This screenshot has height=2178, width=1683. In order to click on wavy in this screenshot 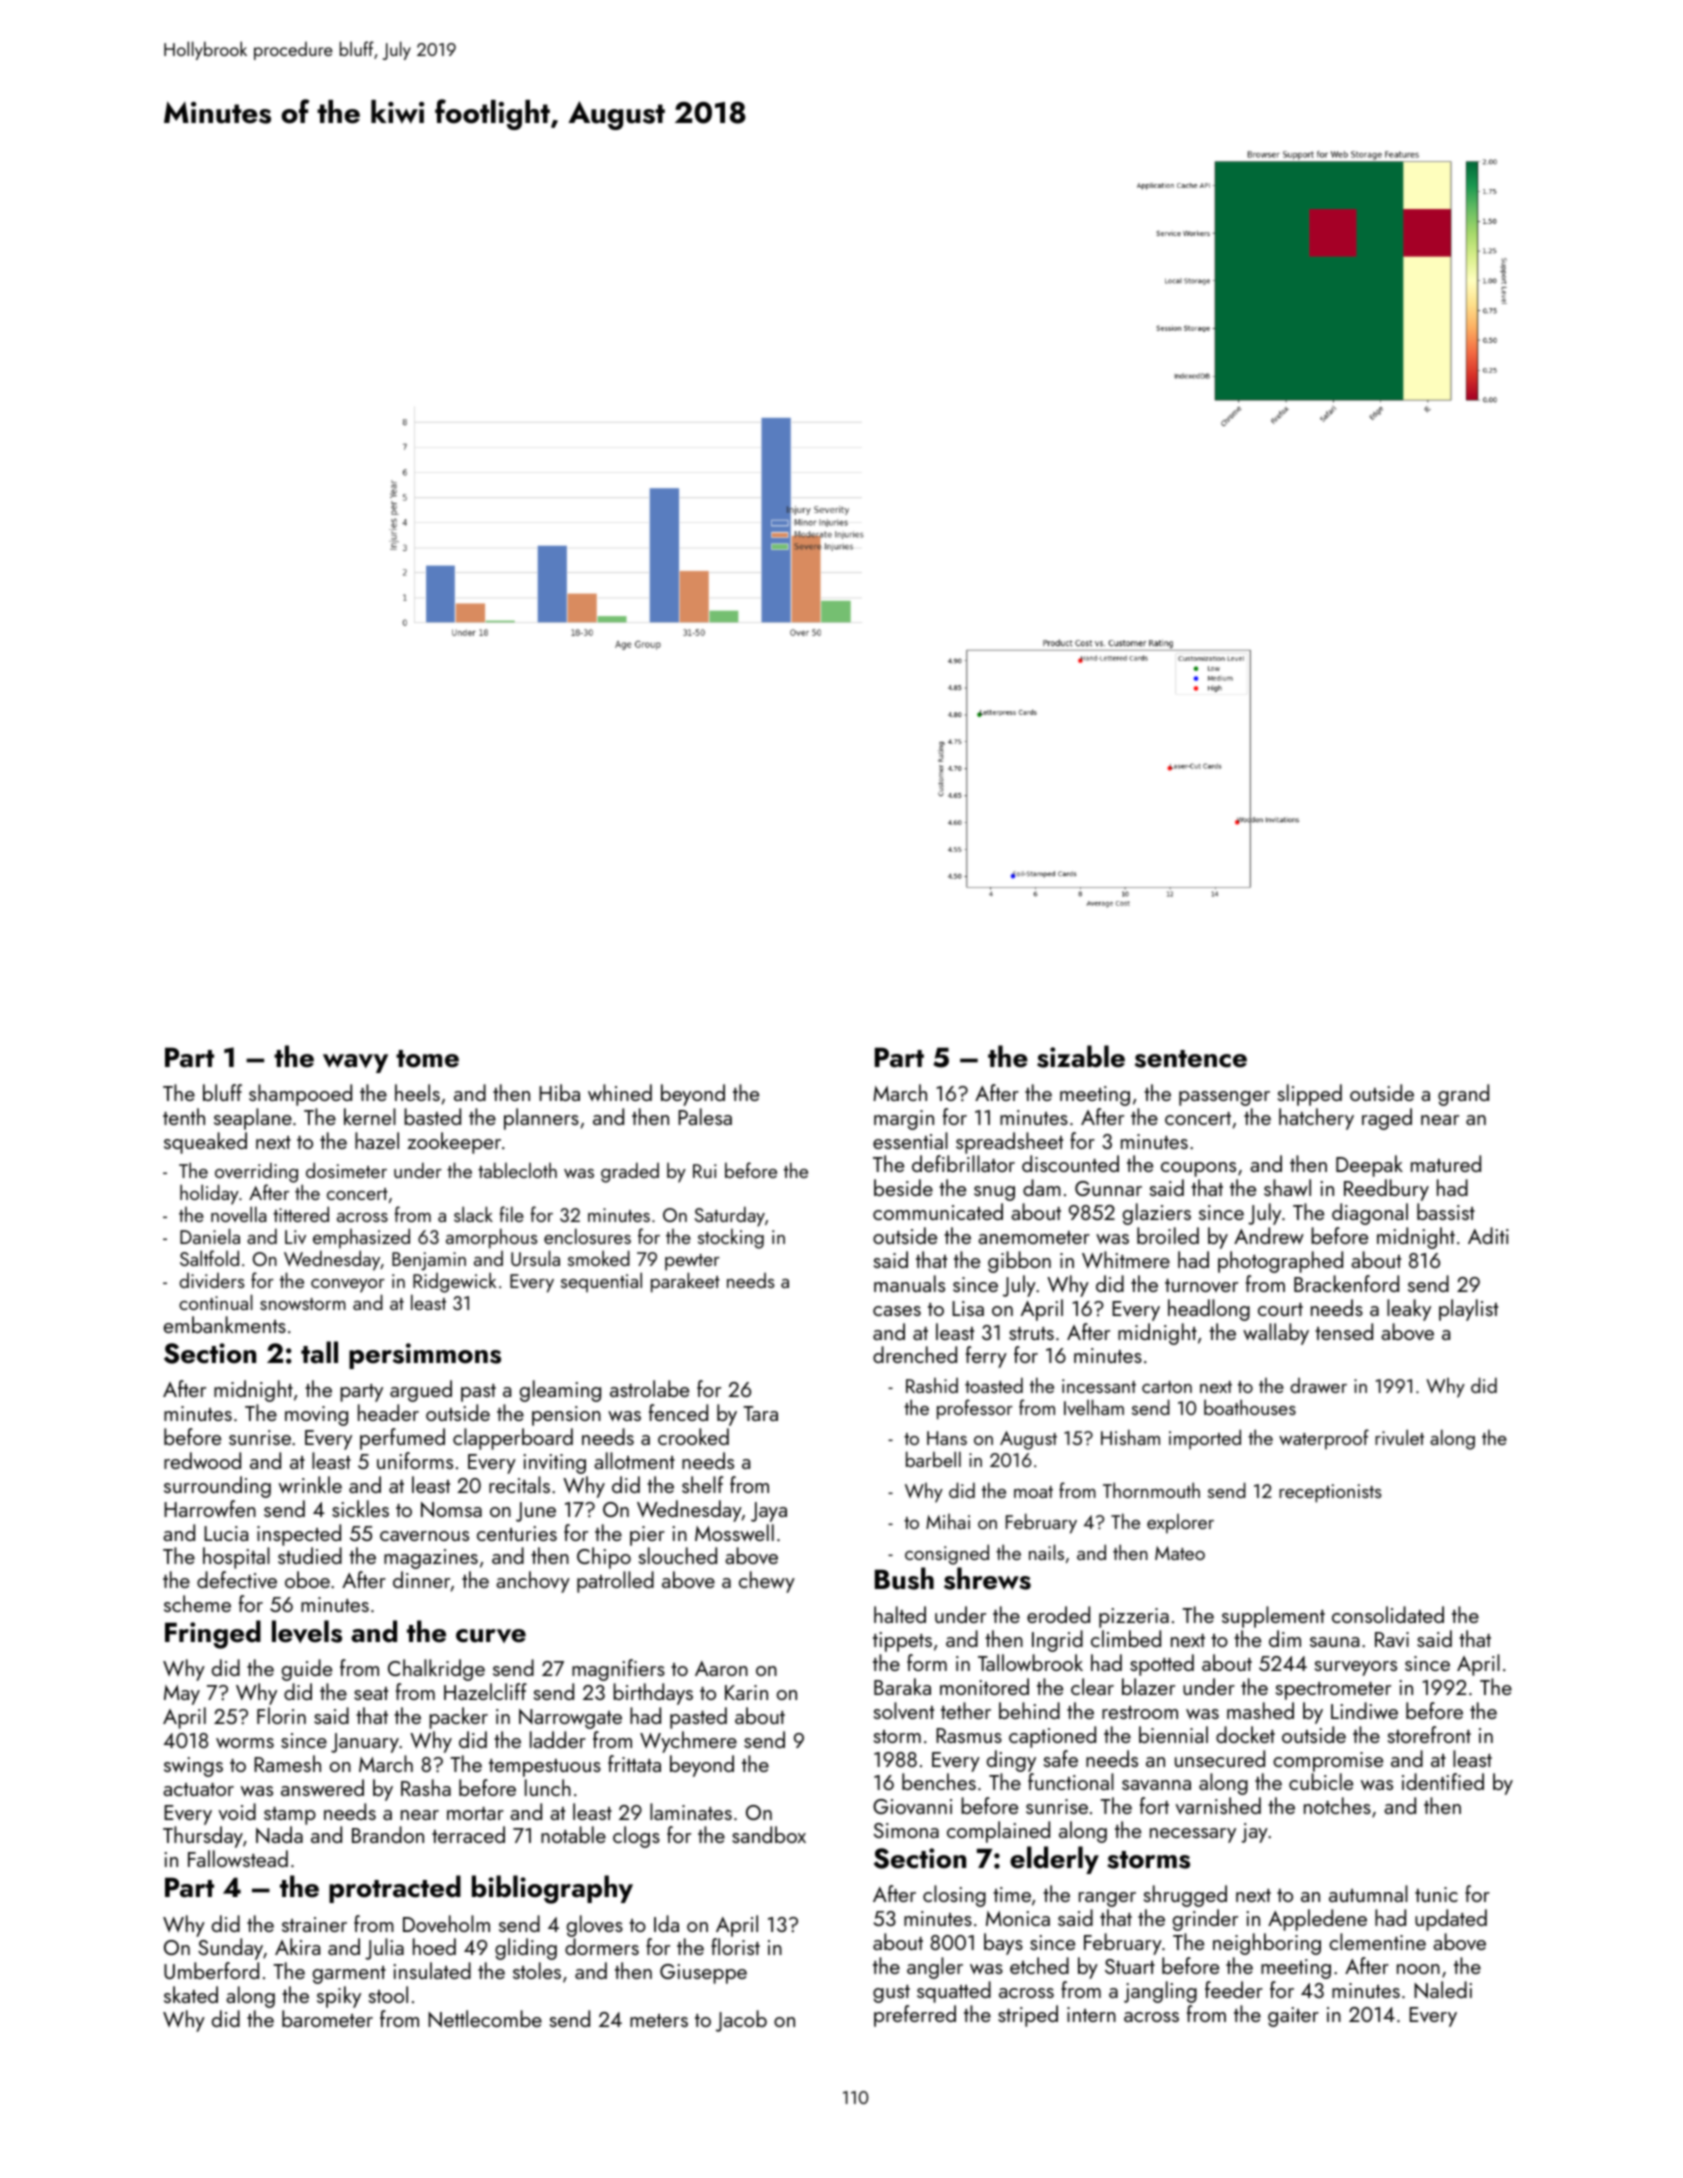, I will do `click(355, 1063)`.
